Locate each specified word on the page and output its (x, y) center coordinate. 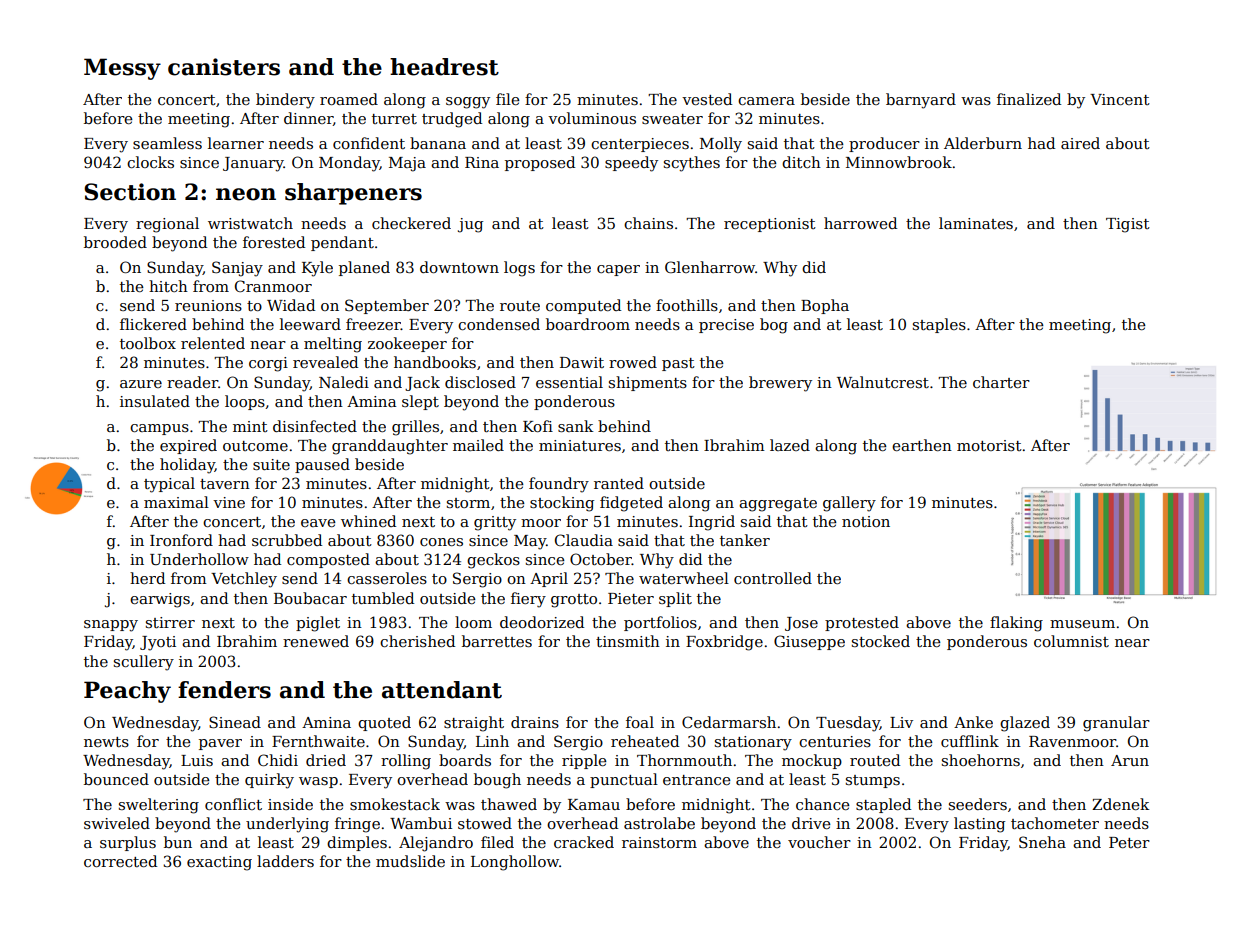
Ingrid (712, 523)
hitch (168, 286)
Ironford (181, 540)
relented (213, 343)
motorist (989, 445)
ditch (801, 162)
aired (1080, 143)
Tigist (1128, 225)
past (678, 364)
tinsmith (628, 641)
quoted (384, 723)
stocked (881, 641)
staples (939, 325)
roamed (349, 99)
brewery (780, 384)
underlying (287, 825)
